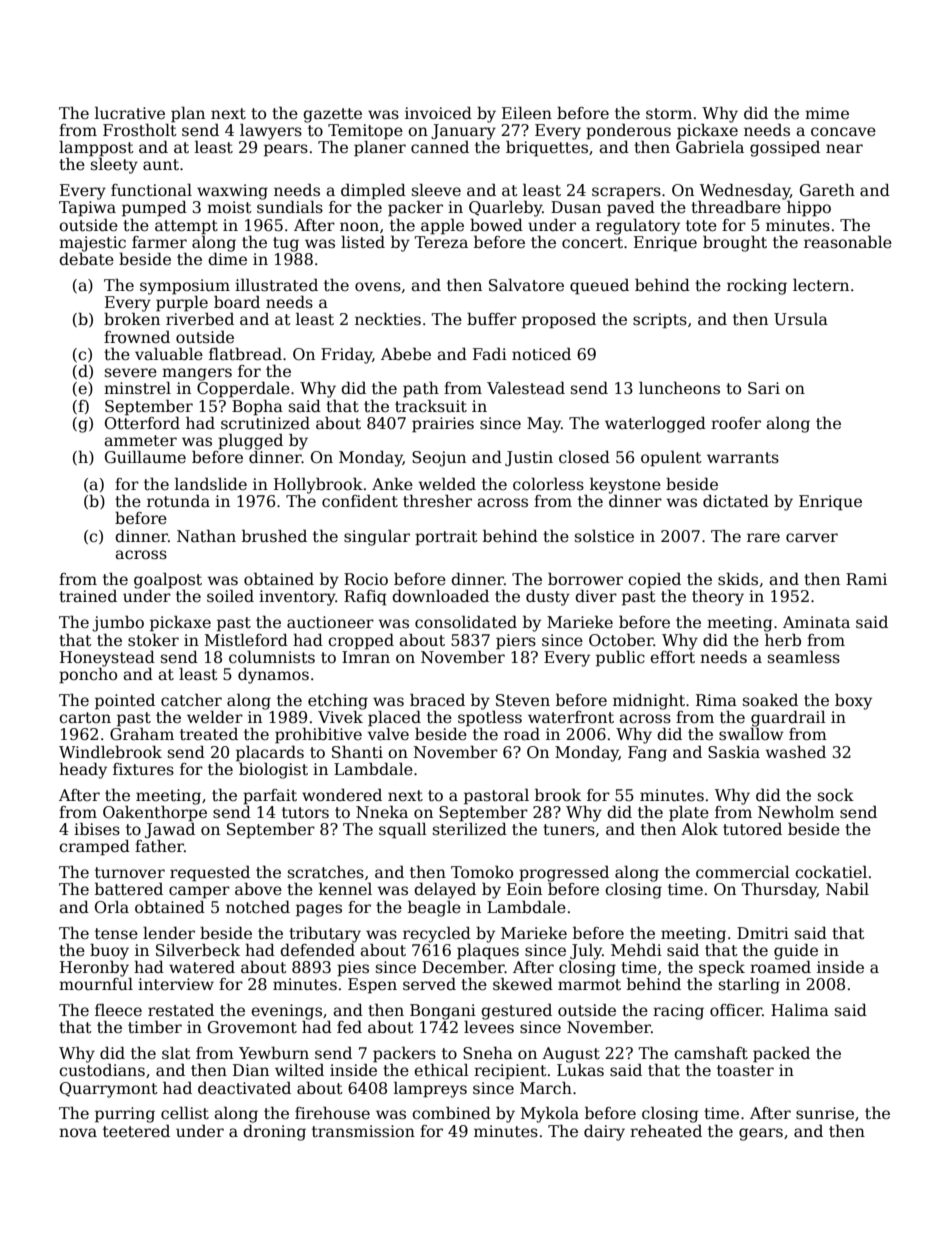 Image resolution: width=952 pixels, height=1233 pixels. Describe the element at coordinates (258, 907) in the screenshot. I see `notched` at that location.
